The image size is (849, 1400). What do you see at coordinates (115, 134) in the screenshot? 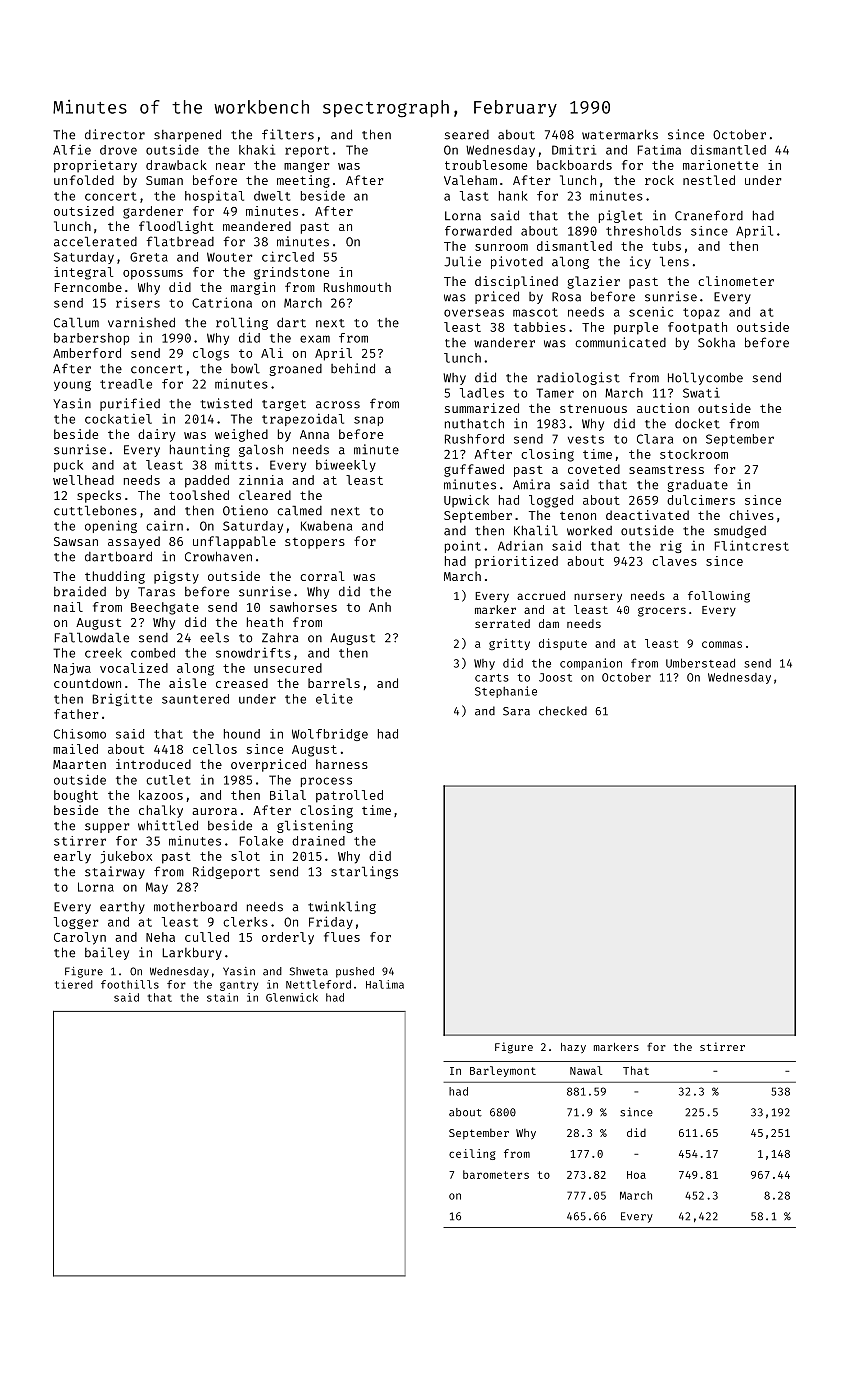
I see `director` at bounding box center [115, 134].
